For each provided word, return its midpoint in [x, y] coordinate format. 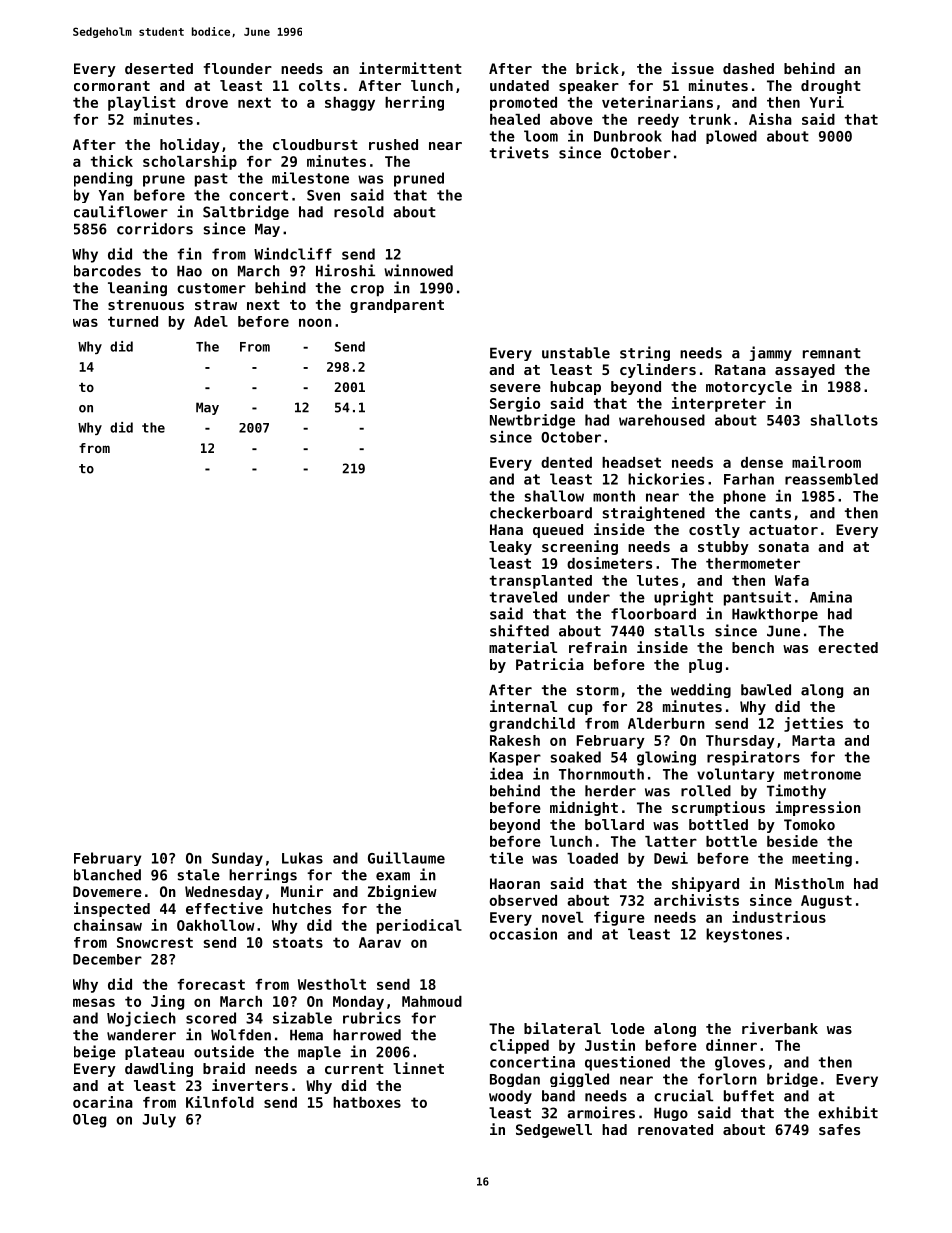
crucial [683, 1095]
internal [523, 706]
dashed [748, 68]
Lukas [302, 858]
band [558, 1096]
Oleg [89, 1121]
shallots [844, 420]
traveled [523, 597]
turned [133, 321]
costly [714, 531]
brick [597, 68]
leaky [510, 548]
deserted [159, 68]
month [614, 496]
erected [848, 647]
